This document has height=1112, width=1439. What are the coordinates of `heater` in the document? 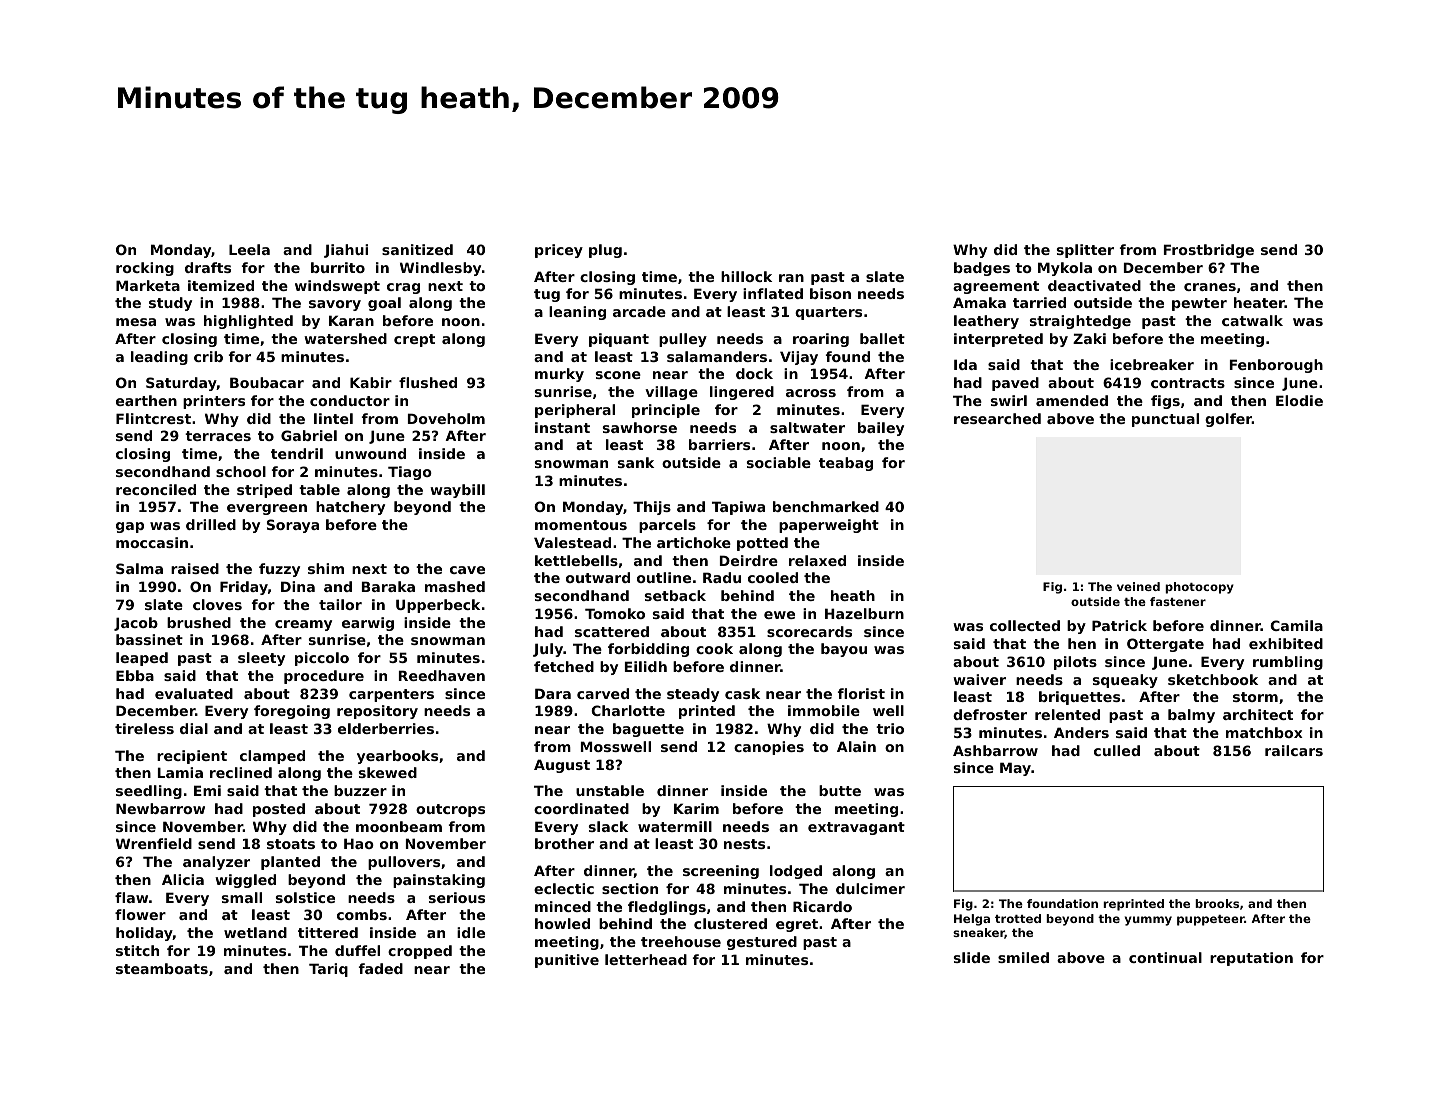 It's located at (1259, 302).
